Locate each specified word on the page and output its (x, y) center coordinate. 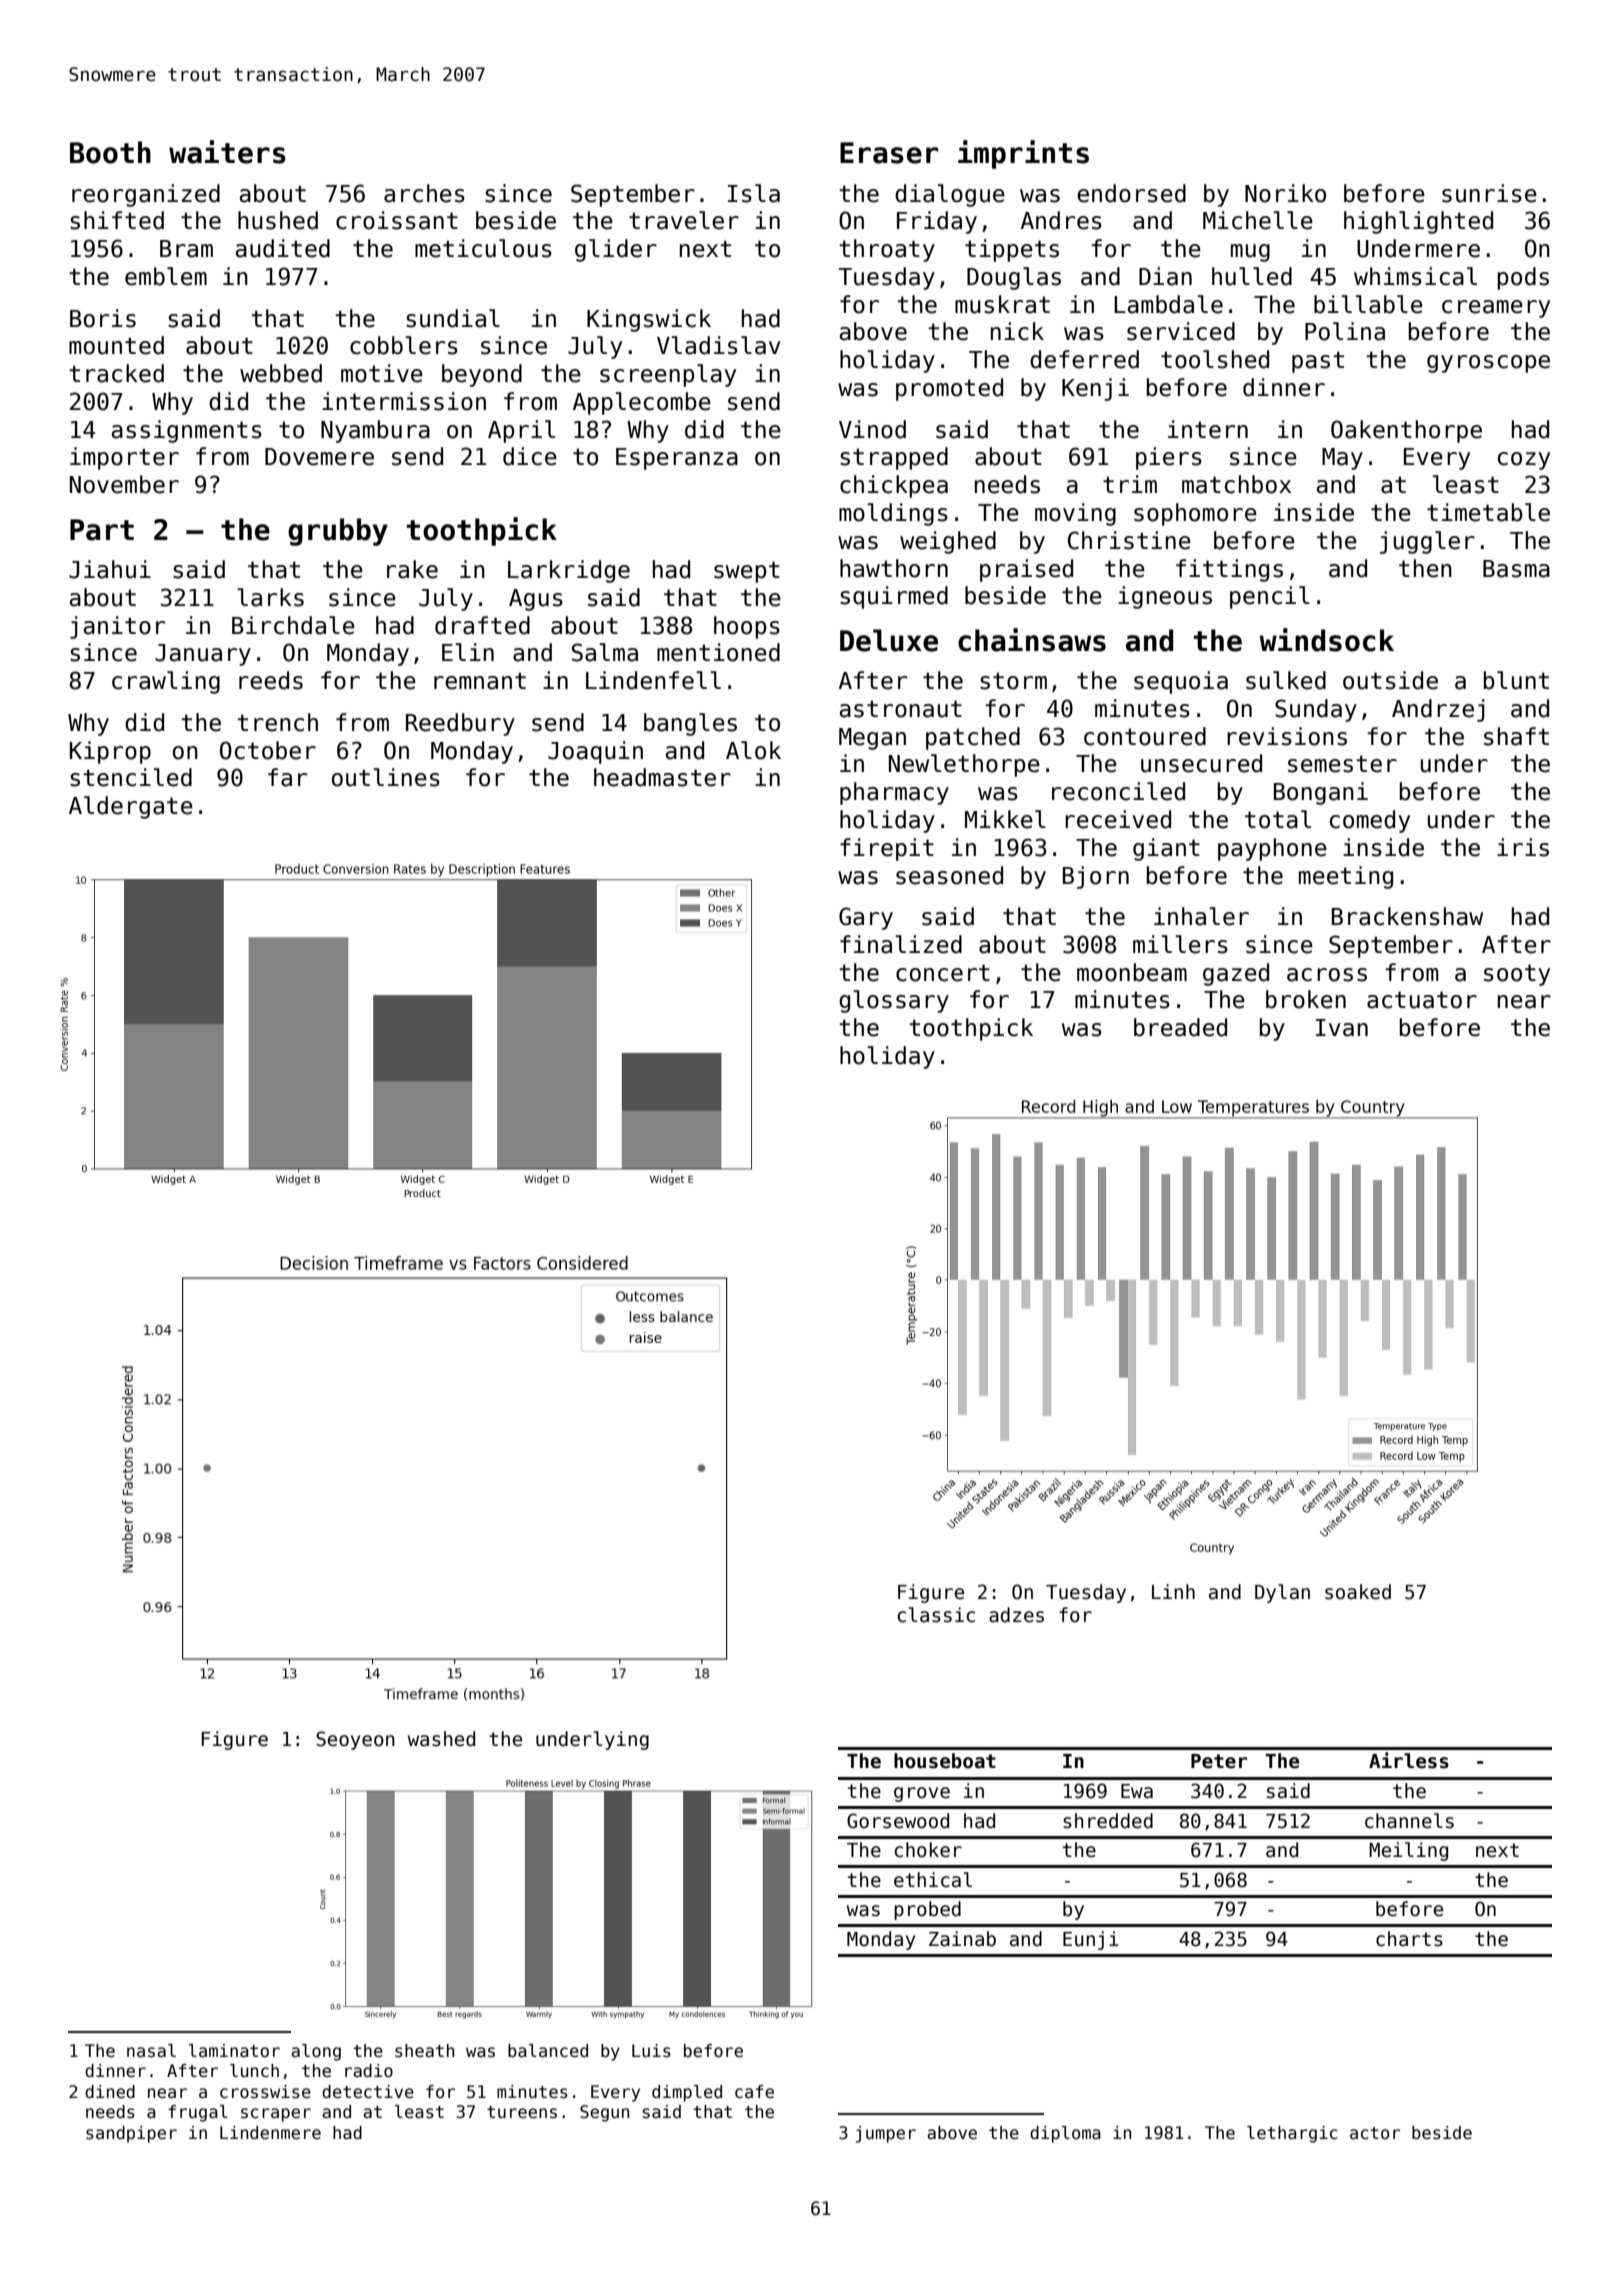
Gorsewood (898, 1821)
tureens (522, 2112)
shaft (1516, 736)
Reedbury (460, 724)
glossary (894, 1001)
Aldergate (131, 807)
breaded (1180, 1027)
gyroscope (1488, 364)
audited (283, 248)
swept (747, 572)
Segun (604, 2113)
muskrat (1002, 304)
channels (1409, 1821)
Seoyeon (355, 1740)
